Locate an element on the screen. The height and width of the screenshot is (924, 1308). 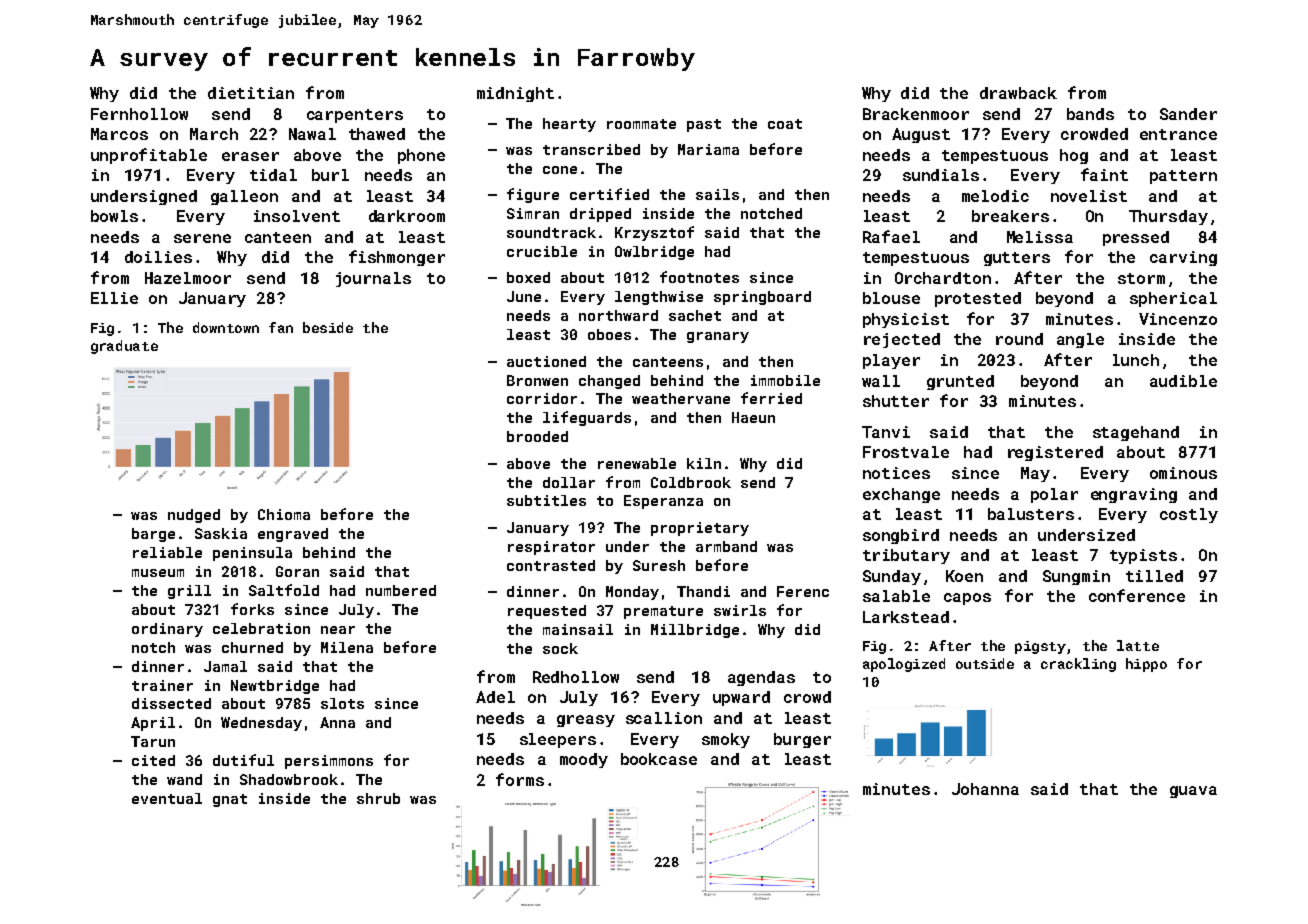
Newtbridge is located at coordinates (275, 687).
